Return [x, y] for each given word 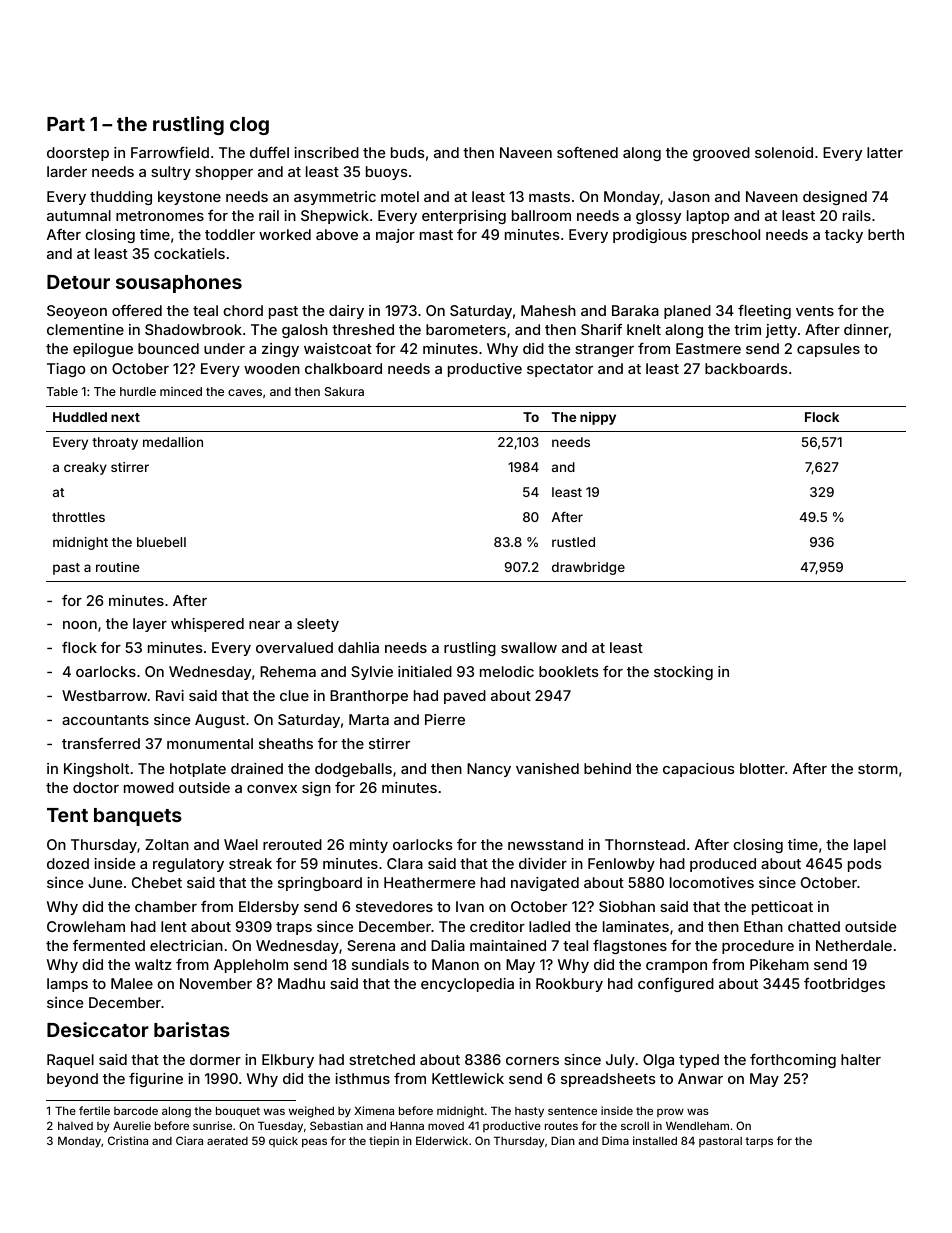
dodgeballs [353, 770]
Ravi [170, 695]
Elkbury [288, 1061]
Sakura [344, 391]
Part [66, 124]
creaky [85, 468]
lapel [870, 846]
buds [408, 152]
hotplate [198, 770]
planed [687, 312]
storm [878, 769]
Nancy [489, 770]
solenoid [784, 152]
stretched [382, 1059]
